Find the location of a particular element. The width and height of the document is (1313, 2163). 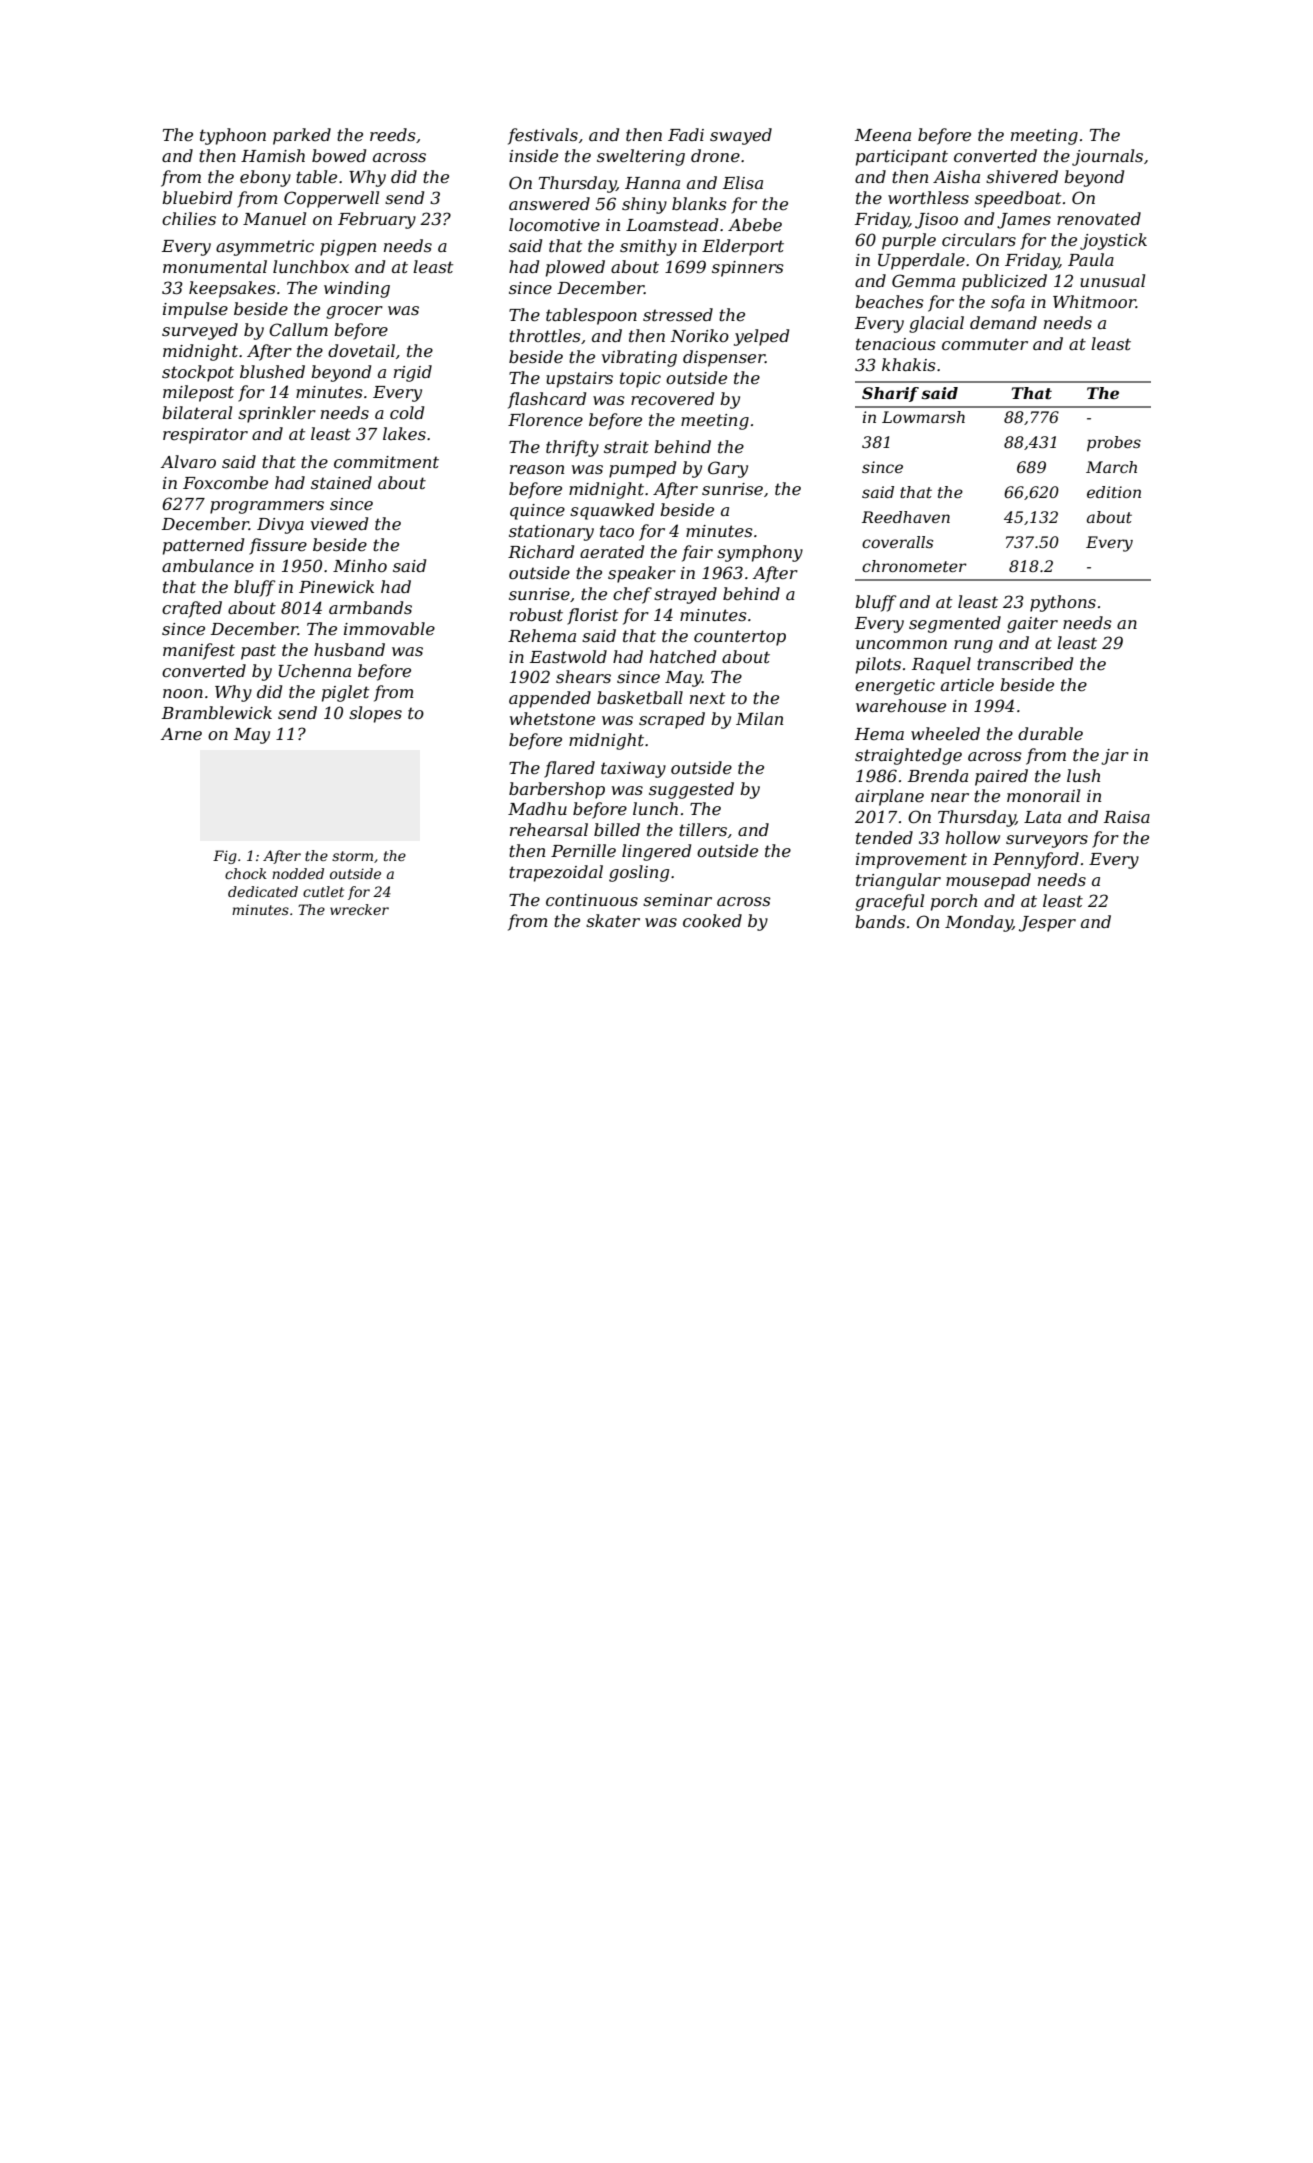

probes is located at coordinates (1114, 444).
